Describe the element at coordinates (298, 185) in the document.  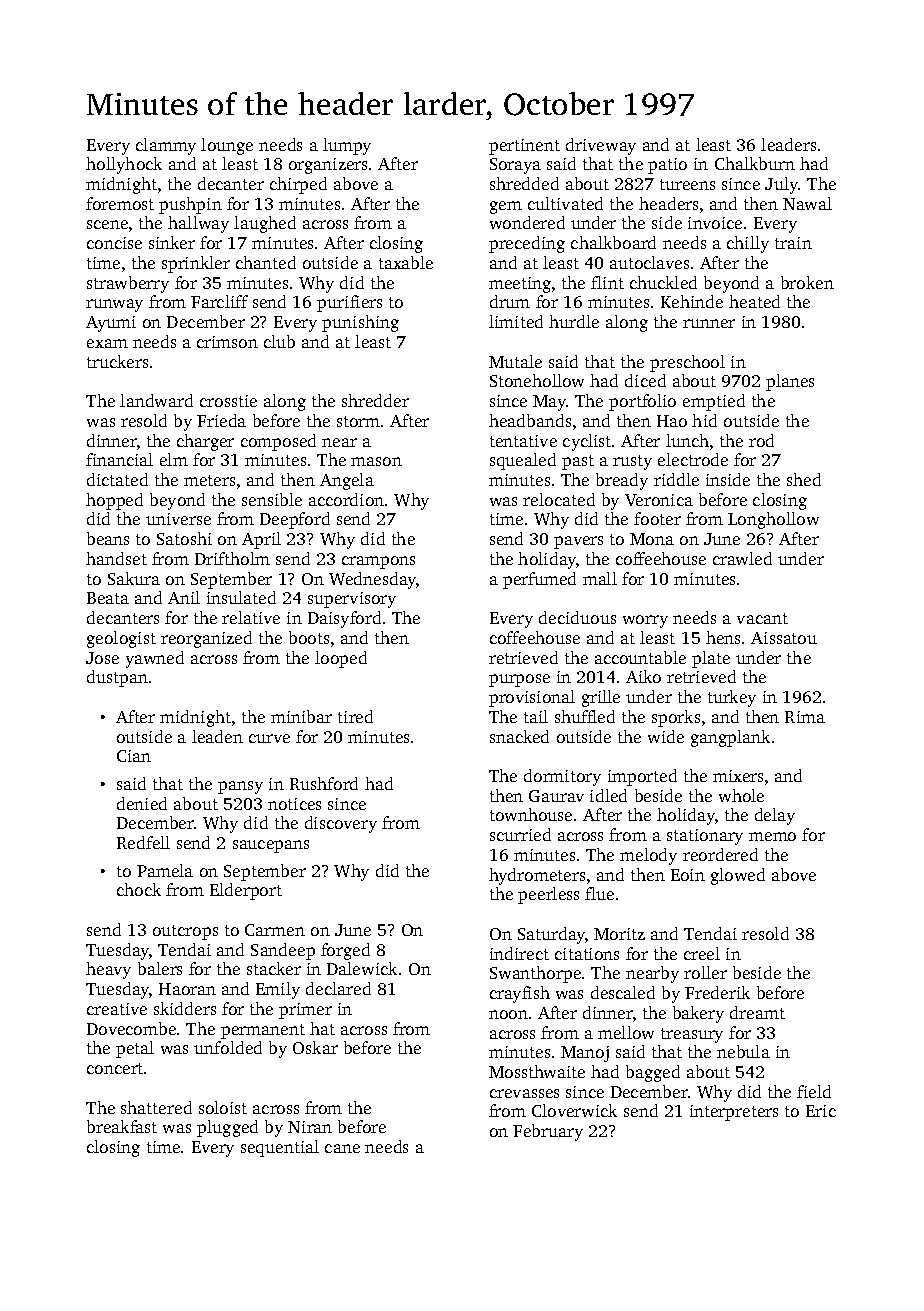
I see `chirped` at that location.
